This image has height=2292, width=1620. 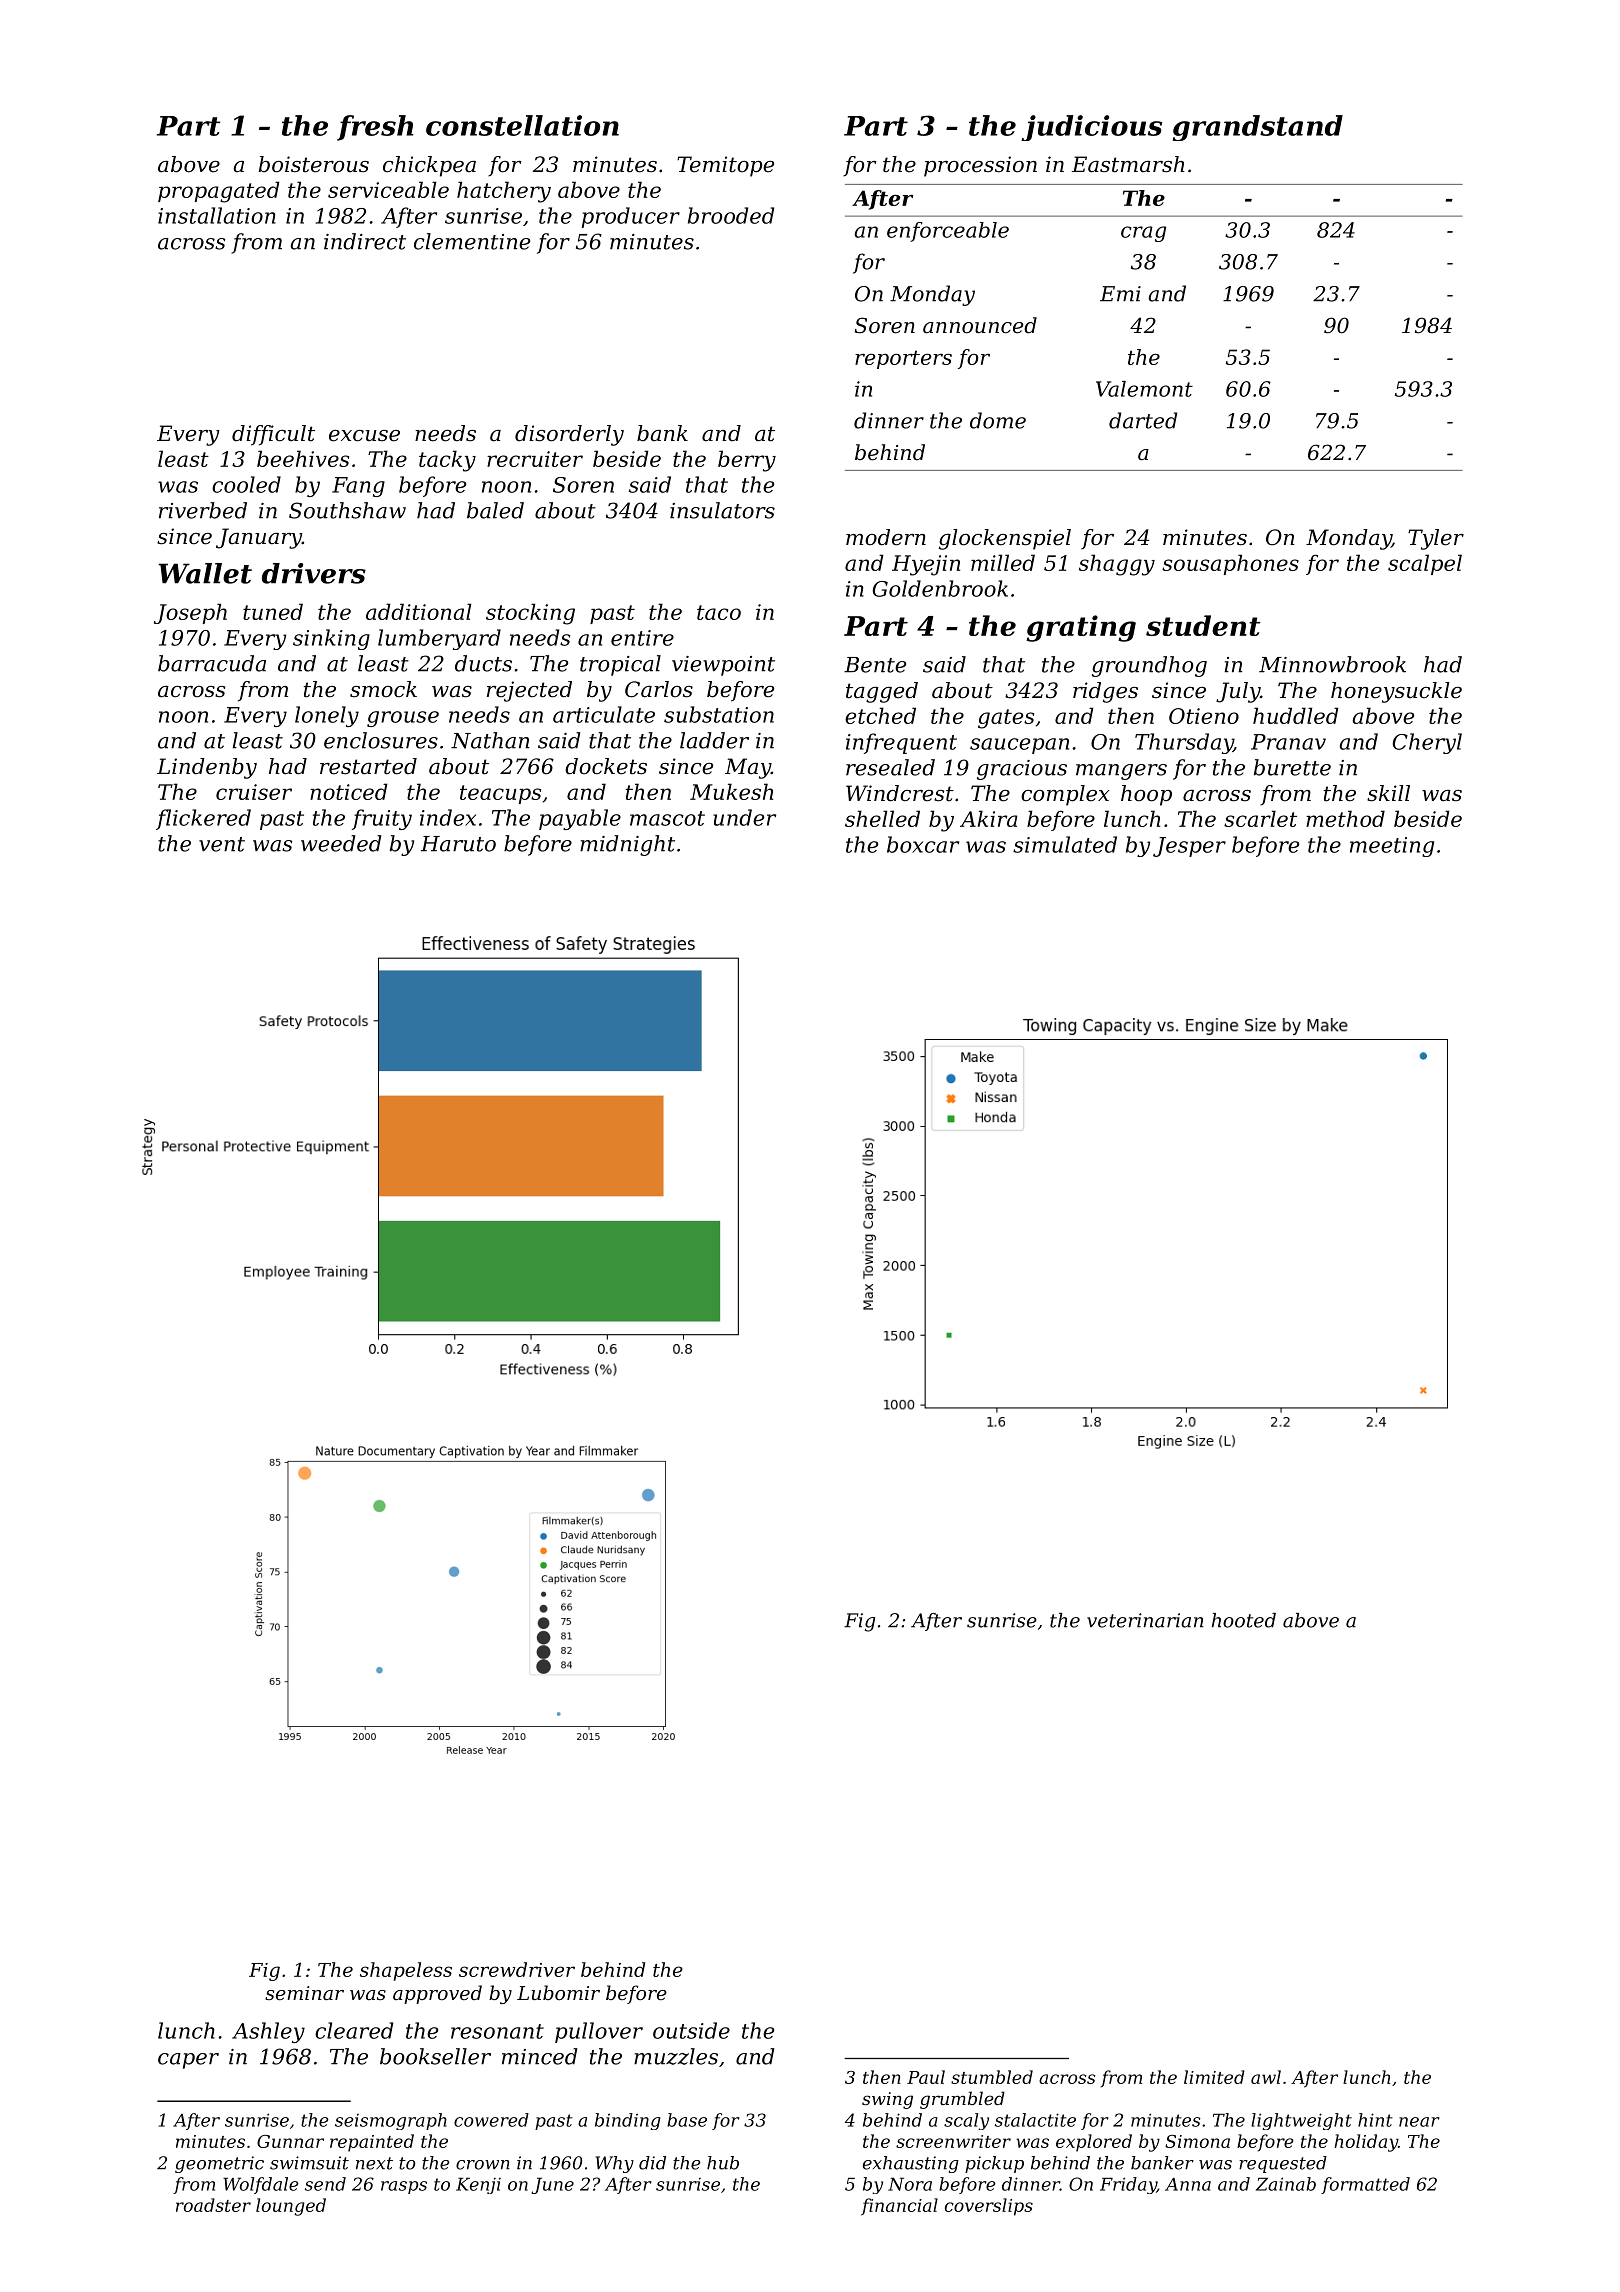 What do you see at coordinates (1258, 128) in the image?
I see `grandstand` at bounding box center [1258, 128].
